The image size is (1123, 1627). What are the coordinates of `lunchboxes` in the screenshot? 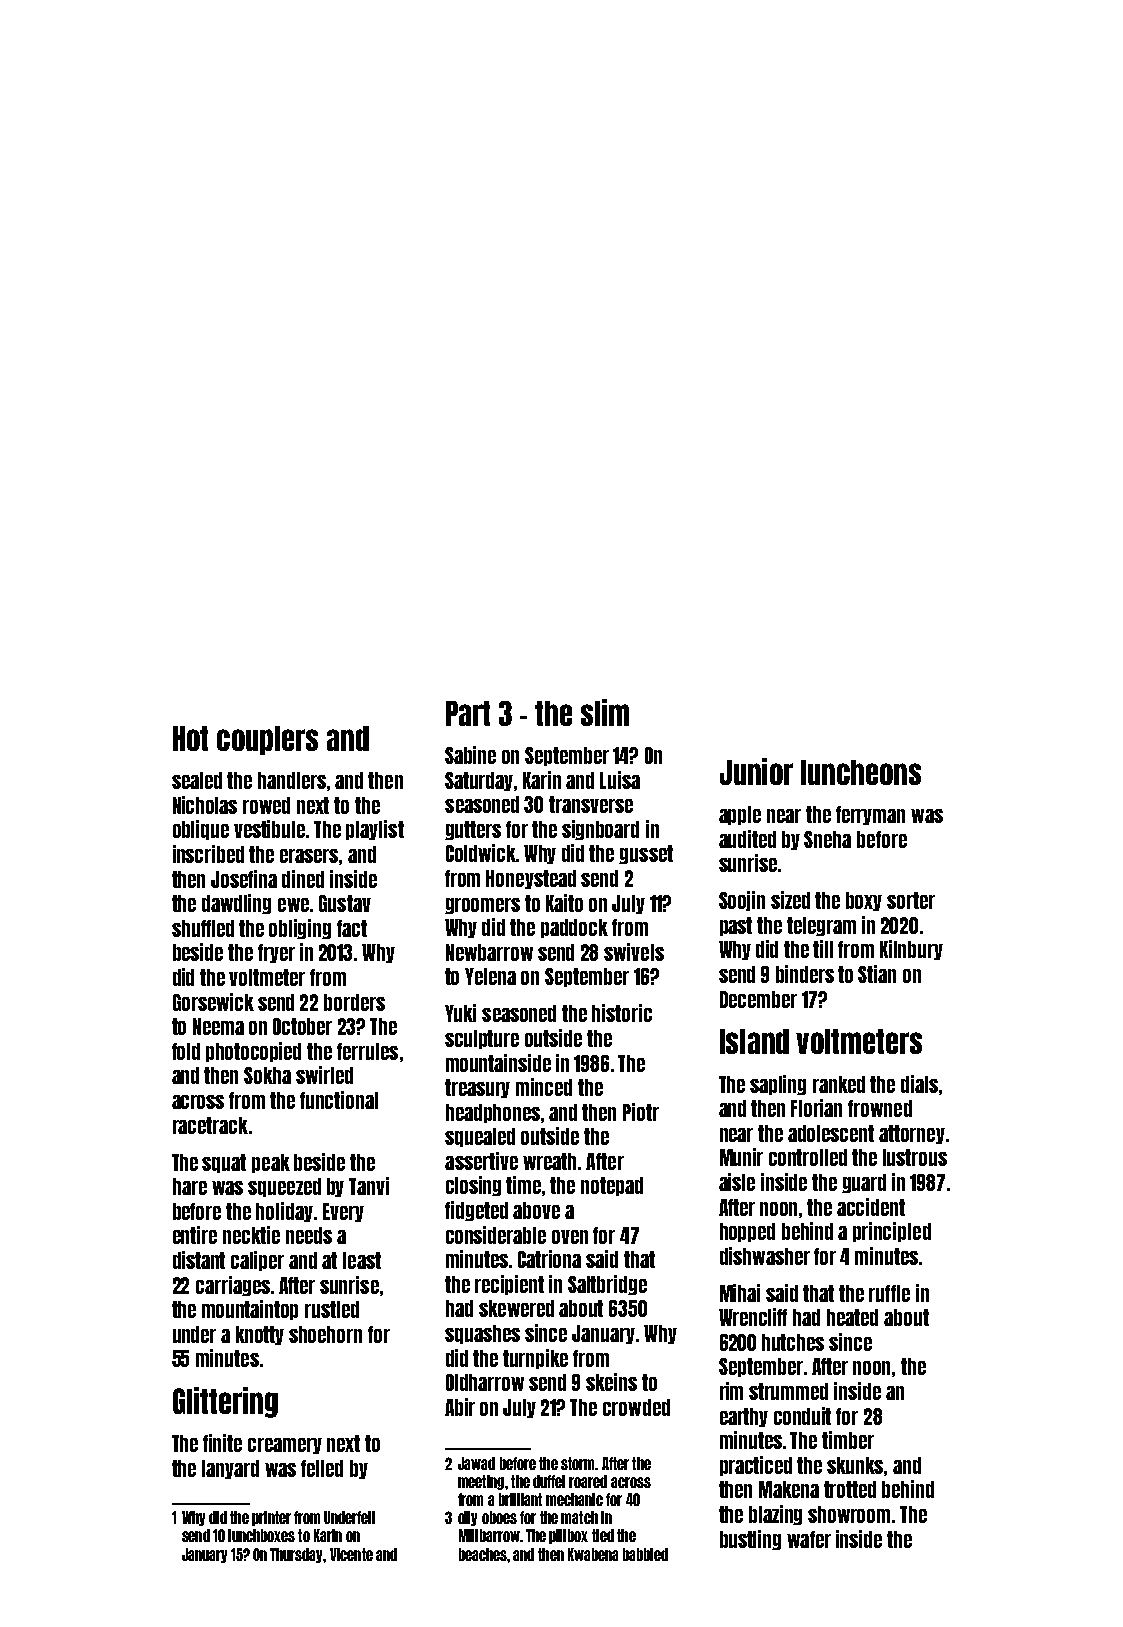 It's located at (261, 1535).
